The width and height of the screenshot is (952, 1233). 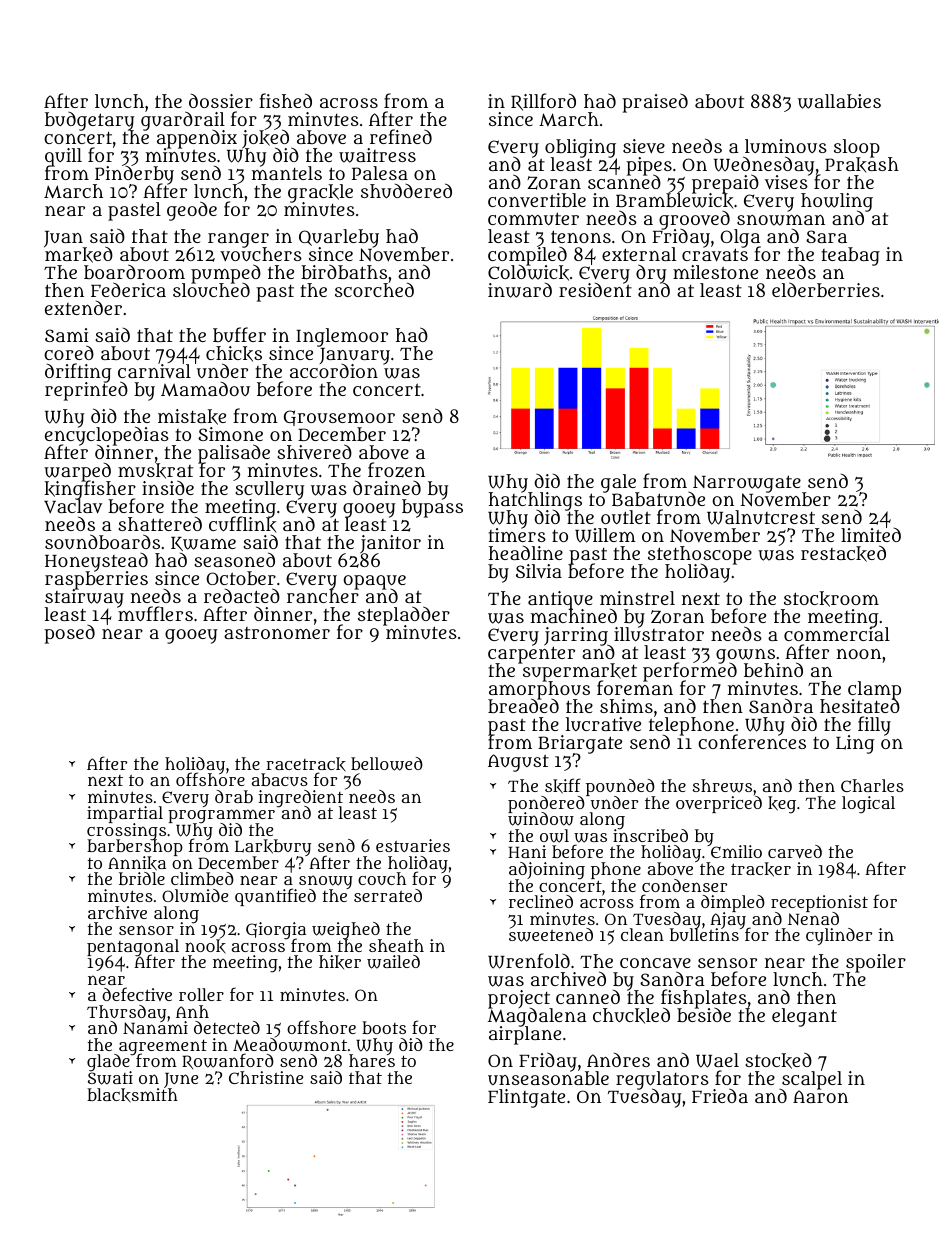 I want to click on wallabies, so click(x=839, y=101).
